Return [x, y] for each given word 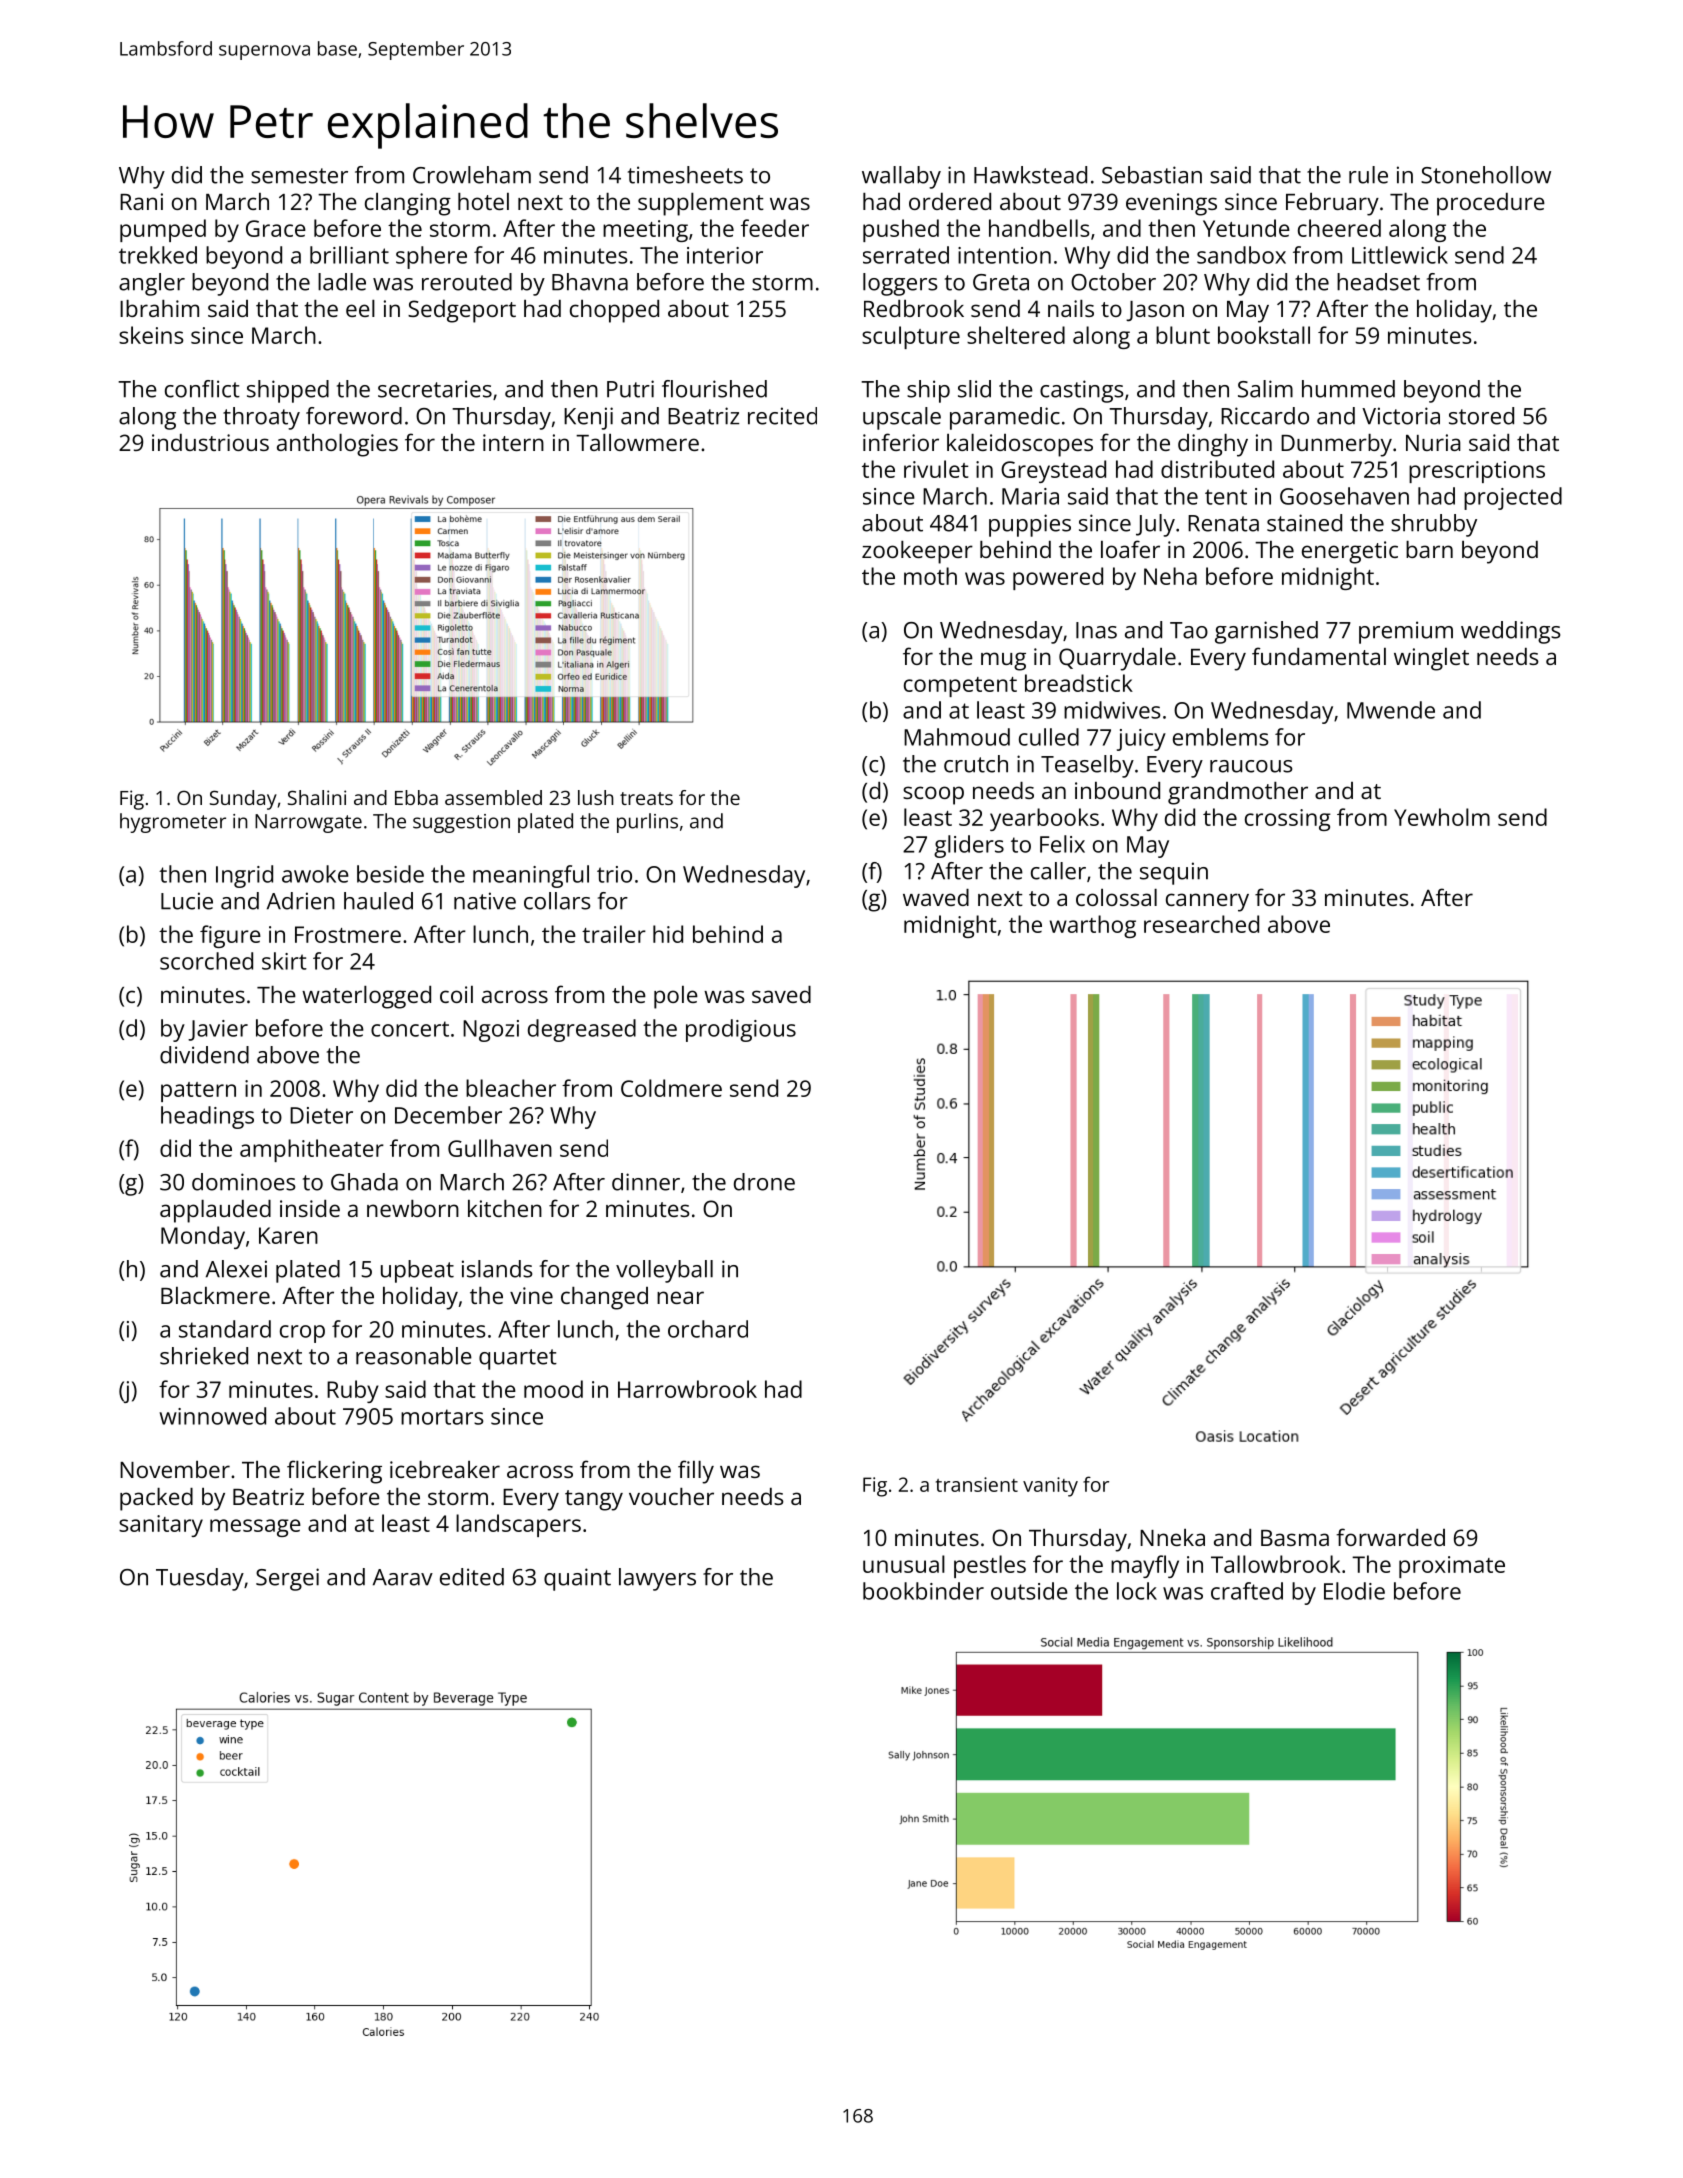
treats [646, 798]
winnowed [212, 1416]
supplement [701, 204]
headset [1378, 282]
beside [390, 874]
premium [1406, 632]
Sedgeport [462, 311]
